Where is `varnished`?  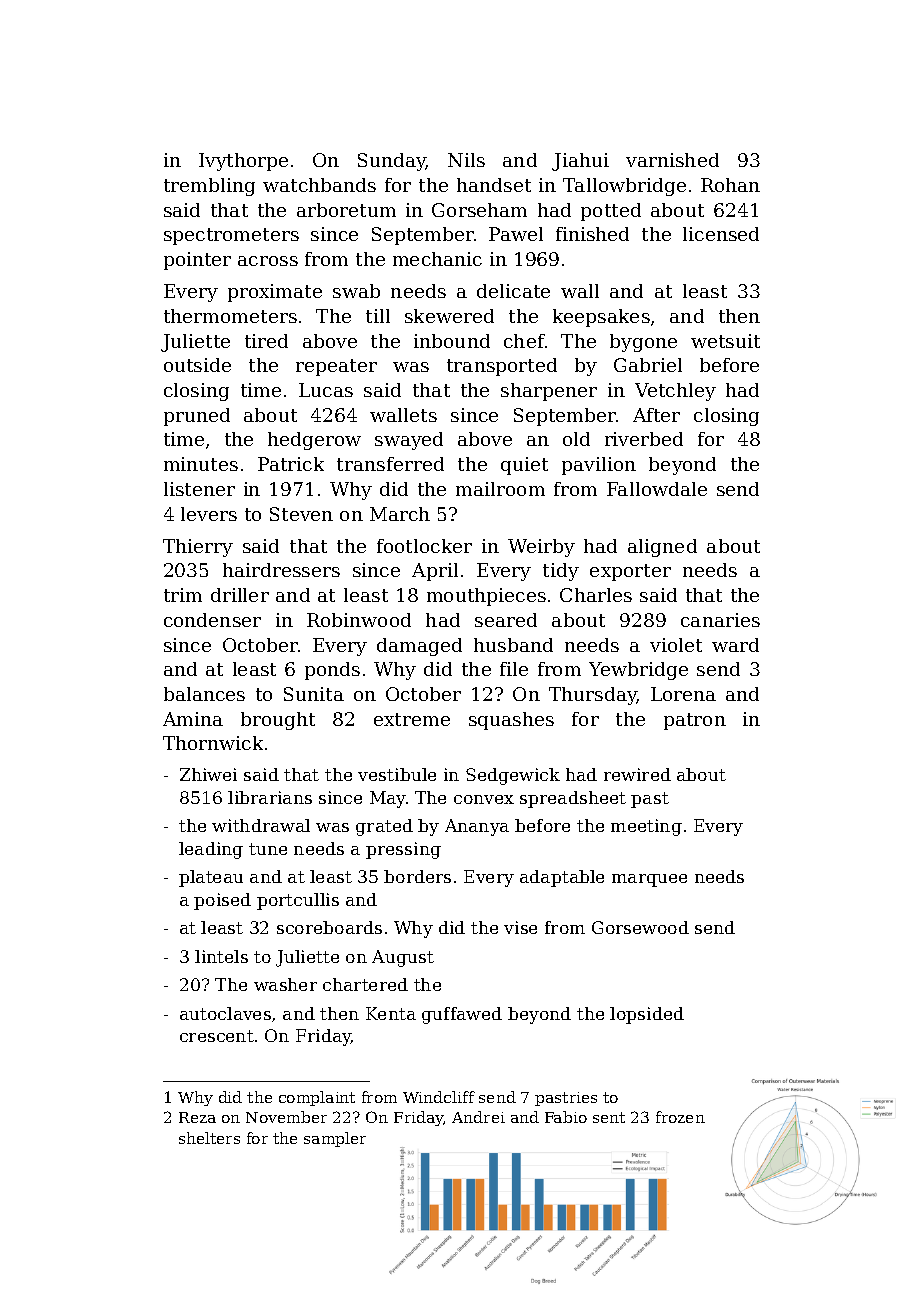
varnished is located at coordinates (672, 160).
